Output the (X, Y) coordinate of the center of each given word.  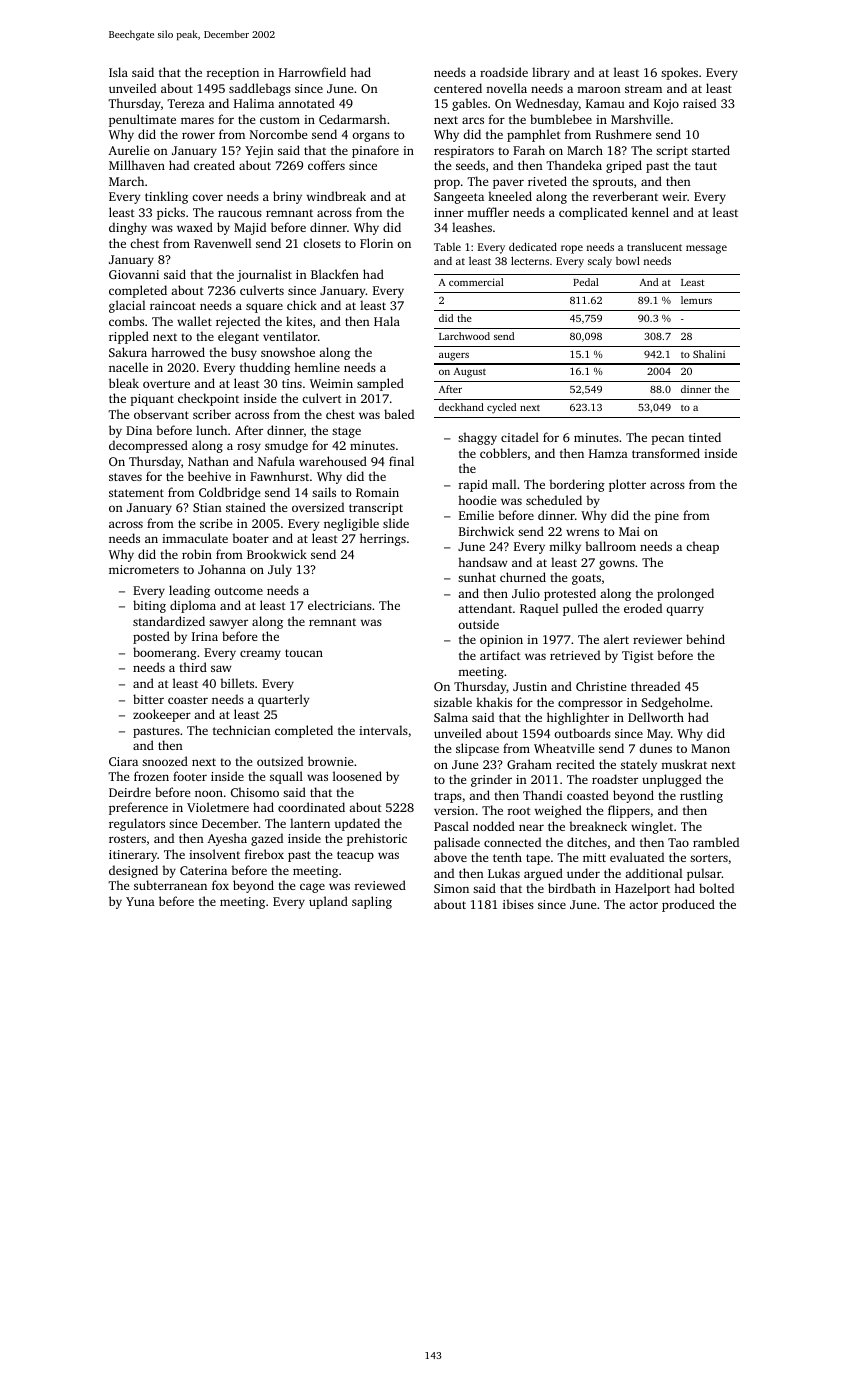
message (706, 249)
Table (447, 246)
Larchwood (464, 336)
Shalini (709, 354)
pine (667, 517)
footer (190, 776)
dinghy (128, 228)
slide (396, 523)
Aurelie (128, 150)
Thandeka (574, 165)
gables (469, 104)
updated (357, 824)
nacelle (128, 367)
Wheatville (564, 748)
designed (133, 871)
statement (136, 493)
